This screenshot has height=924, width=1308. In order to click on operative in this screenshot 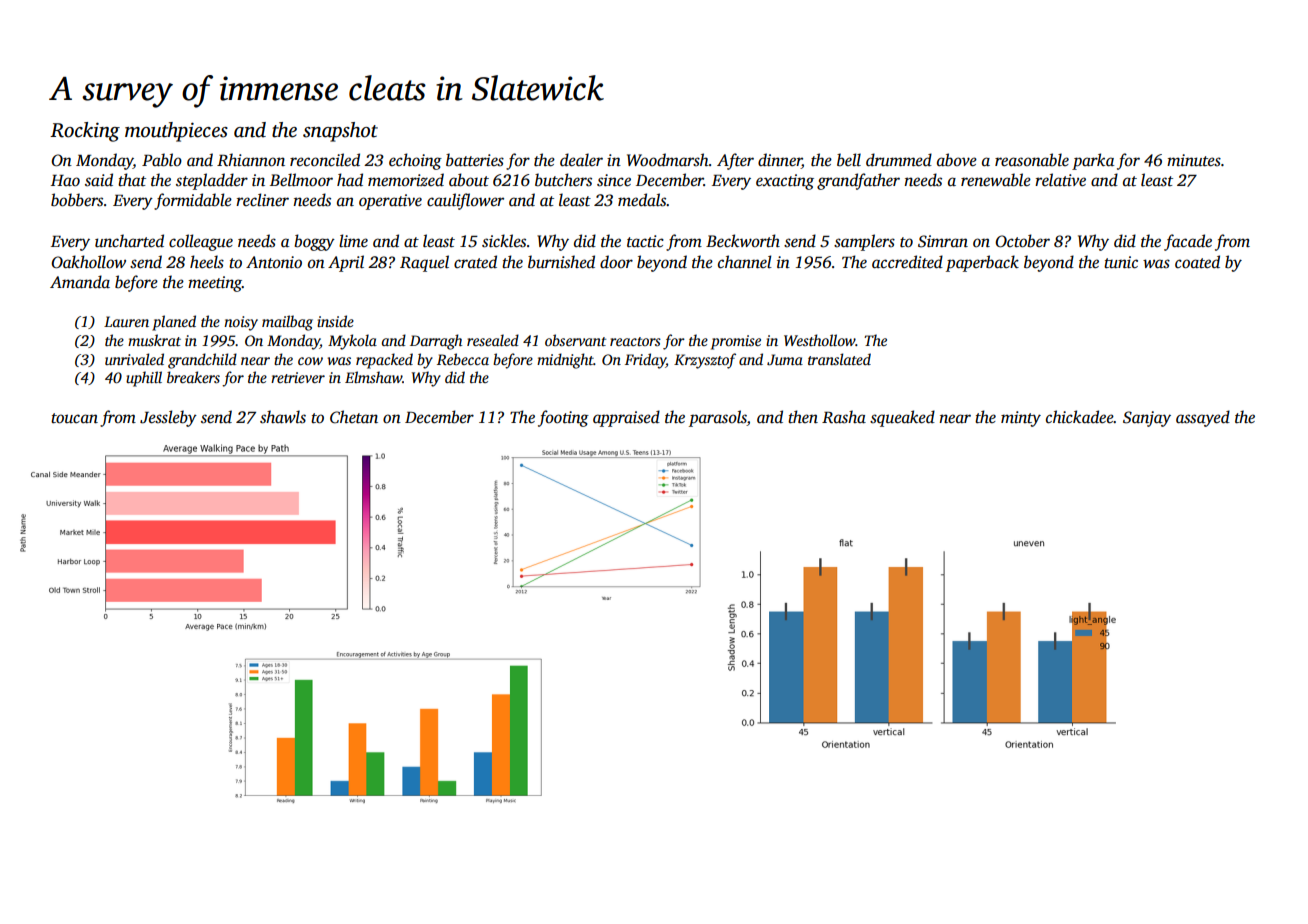, I will do `click(390, 202)`.
